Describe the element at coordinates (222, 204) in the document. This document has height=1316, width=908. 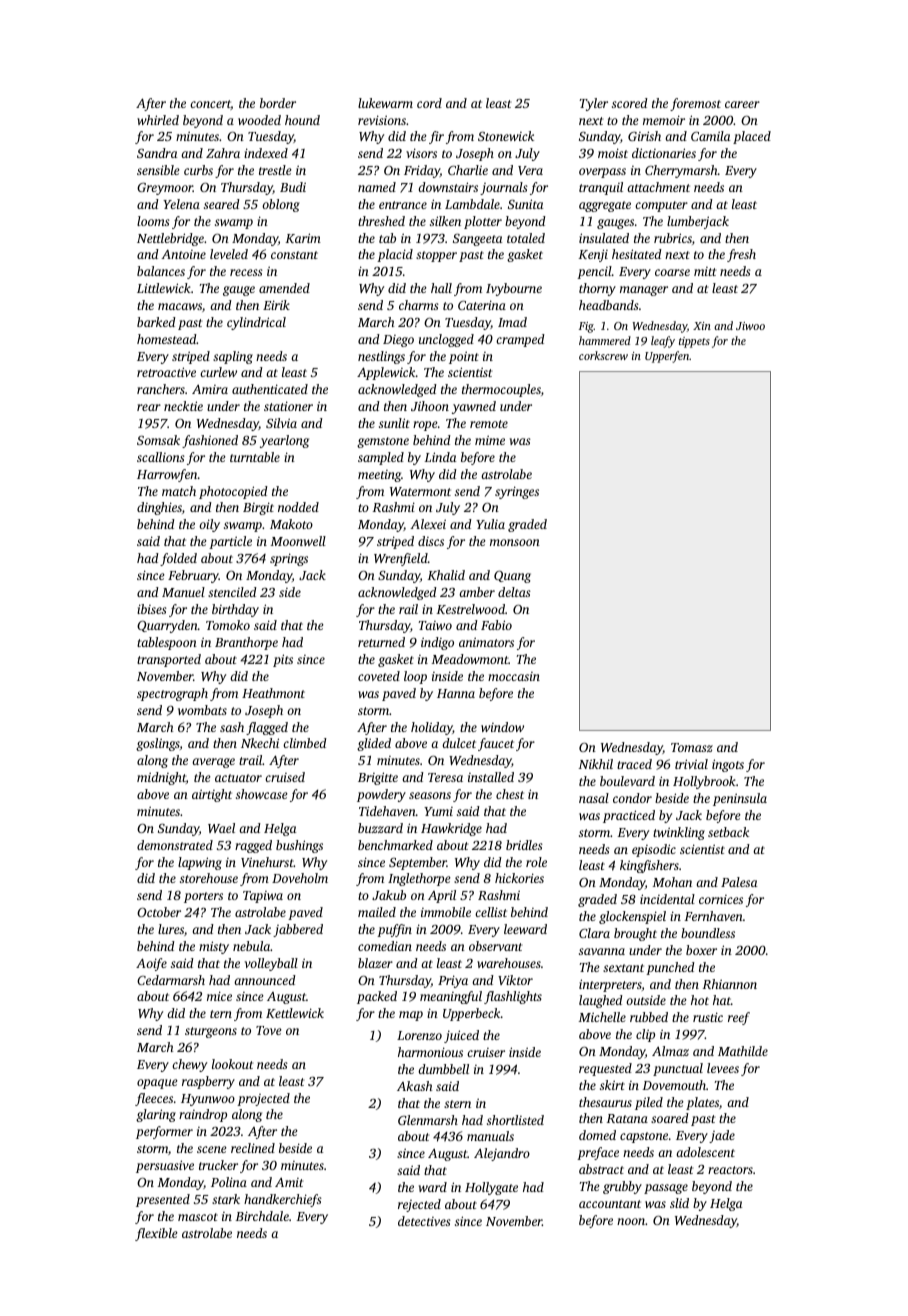
I see `seared` at that location.
